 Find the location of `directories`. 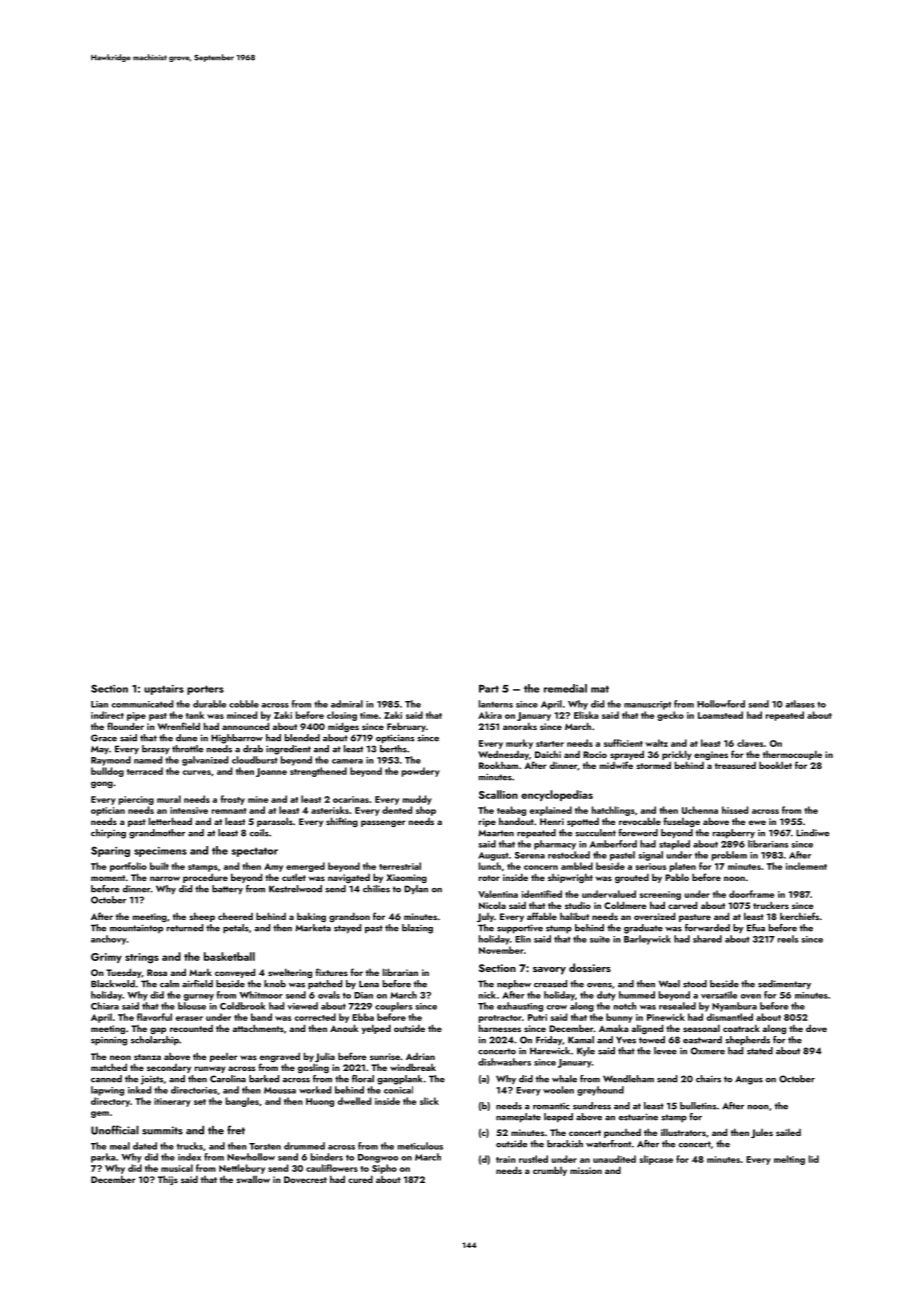

directories is located at coordinates (194, 1090).
